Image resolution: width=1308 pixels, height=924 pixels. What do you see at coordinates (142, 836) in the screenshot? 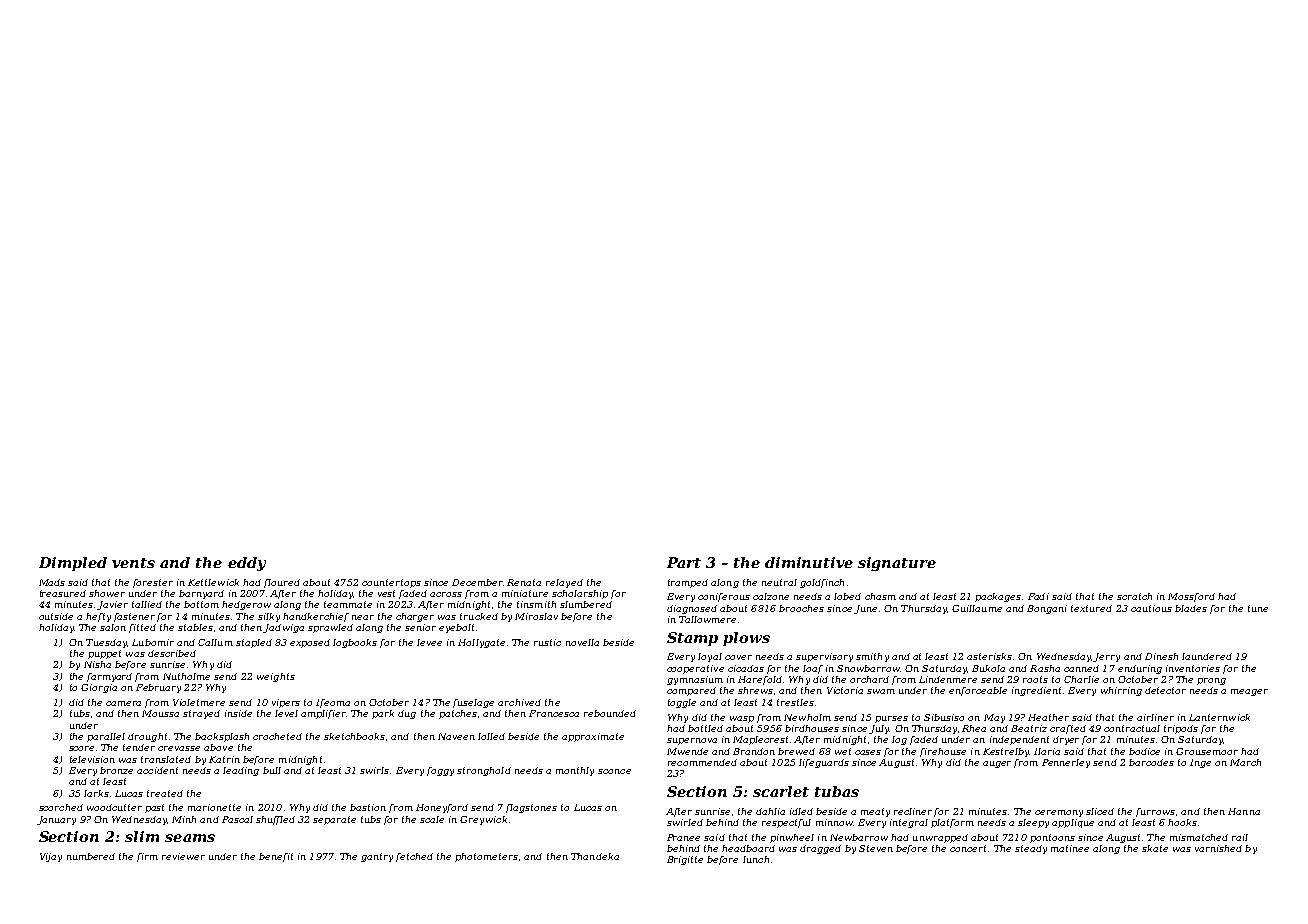
I see `slim` at bounding box center [142, 836].
